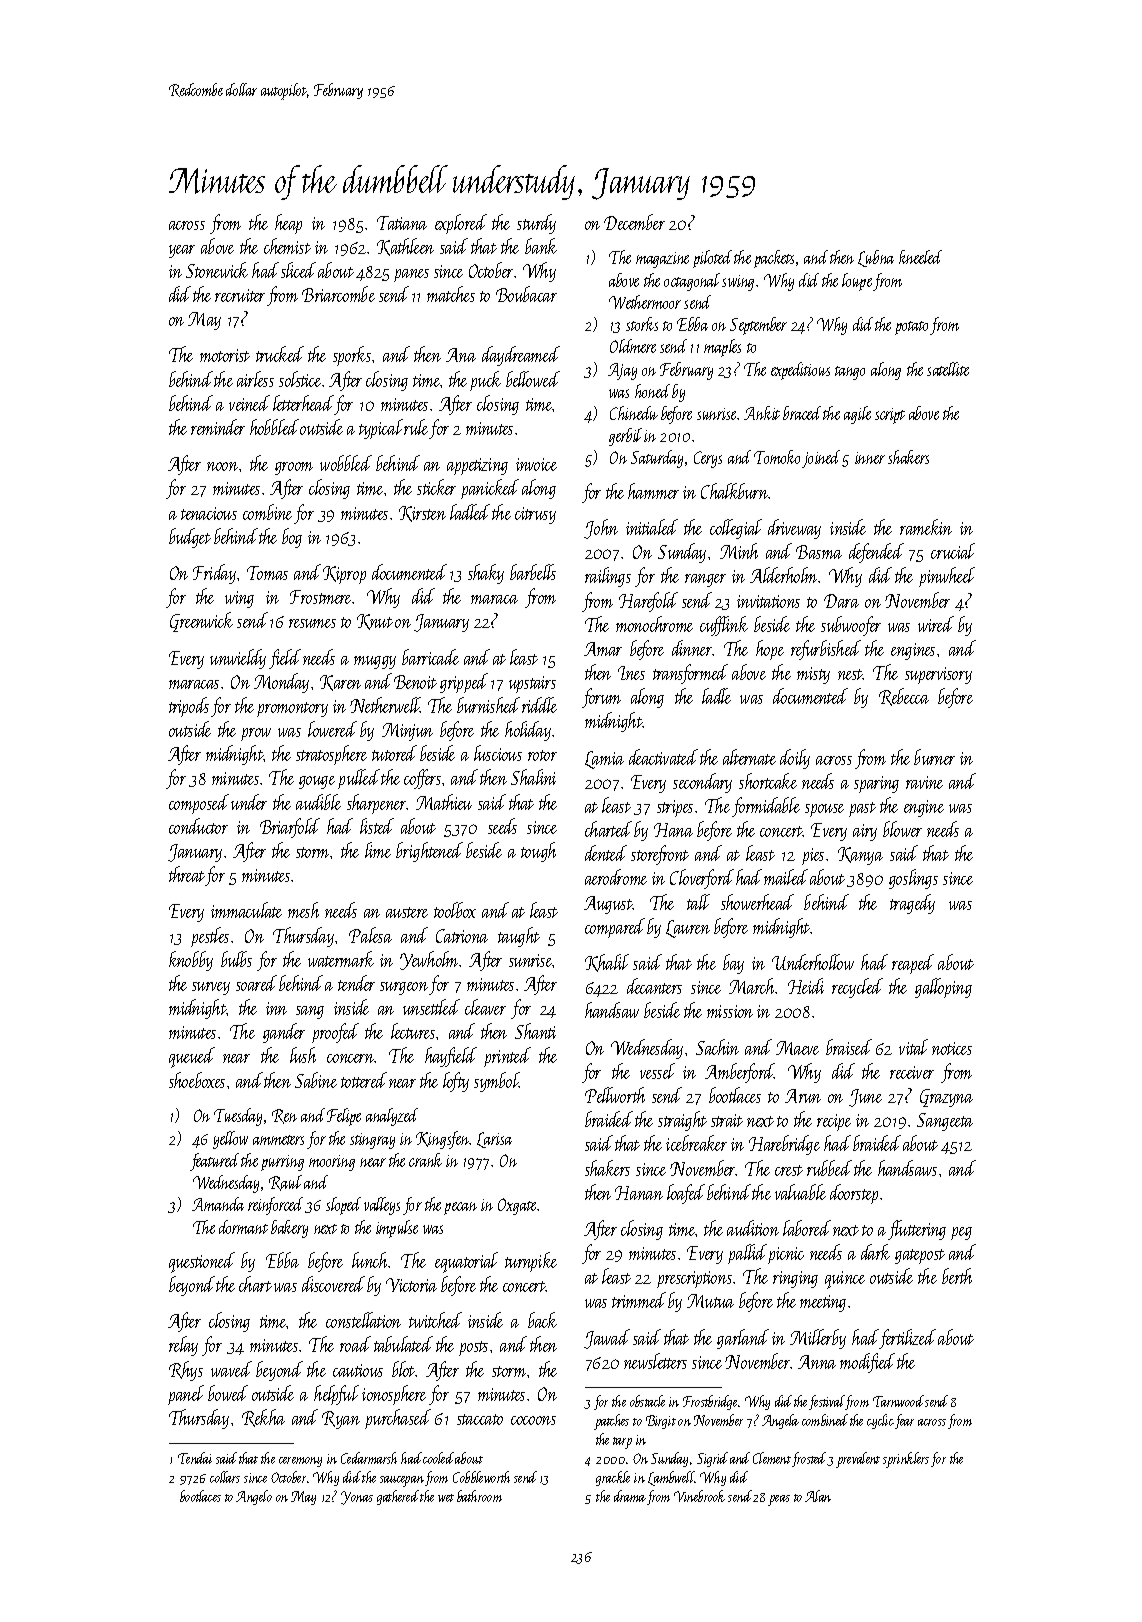  Describe the element at coordinates (182, 251) in the image. I see `year` at that location.
